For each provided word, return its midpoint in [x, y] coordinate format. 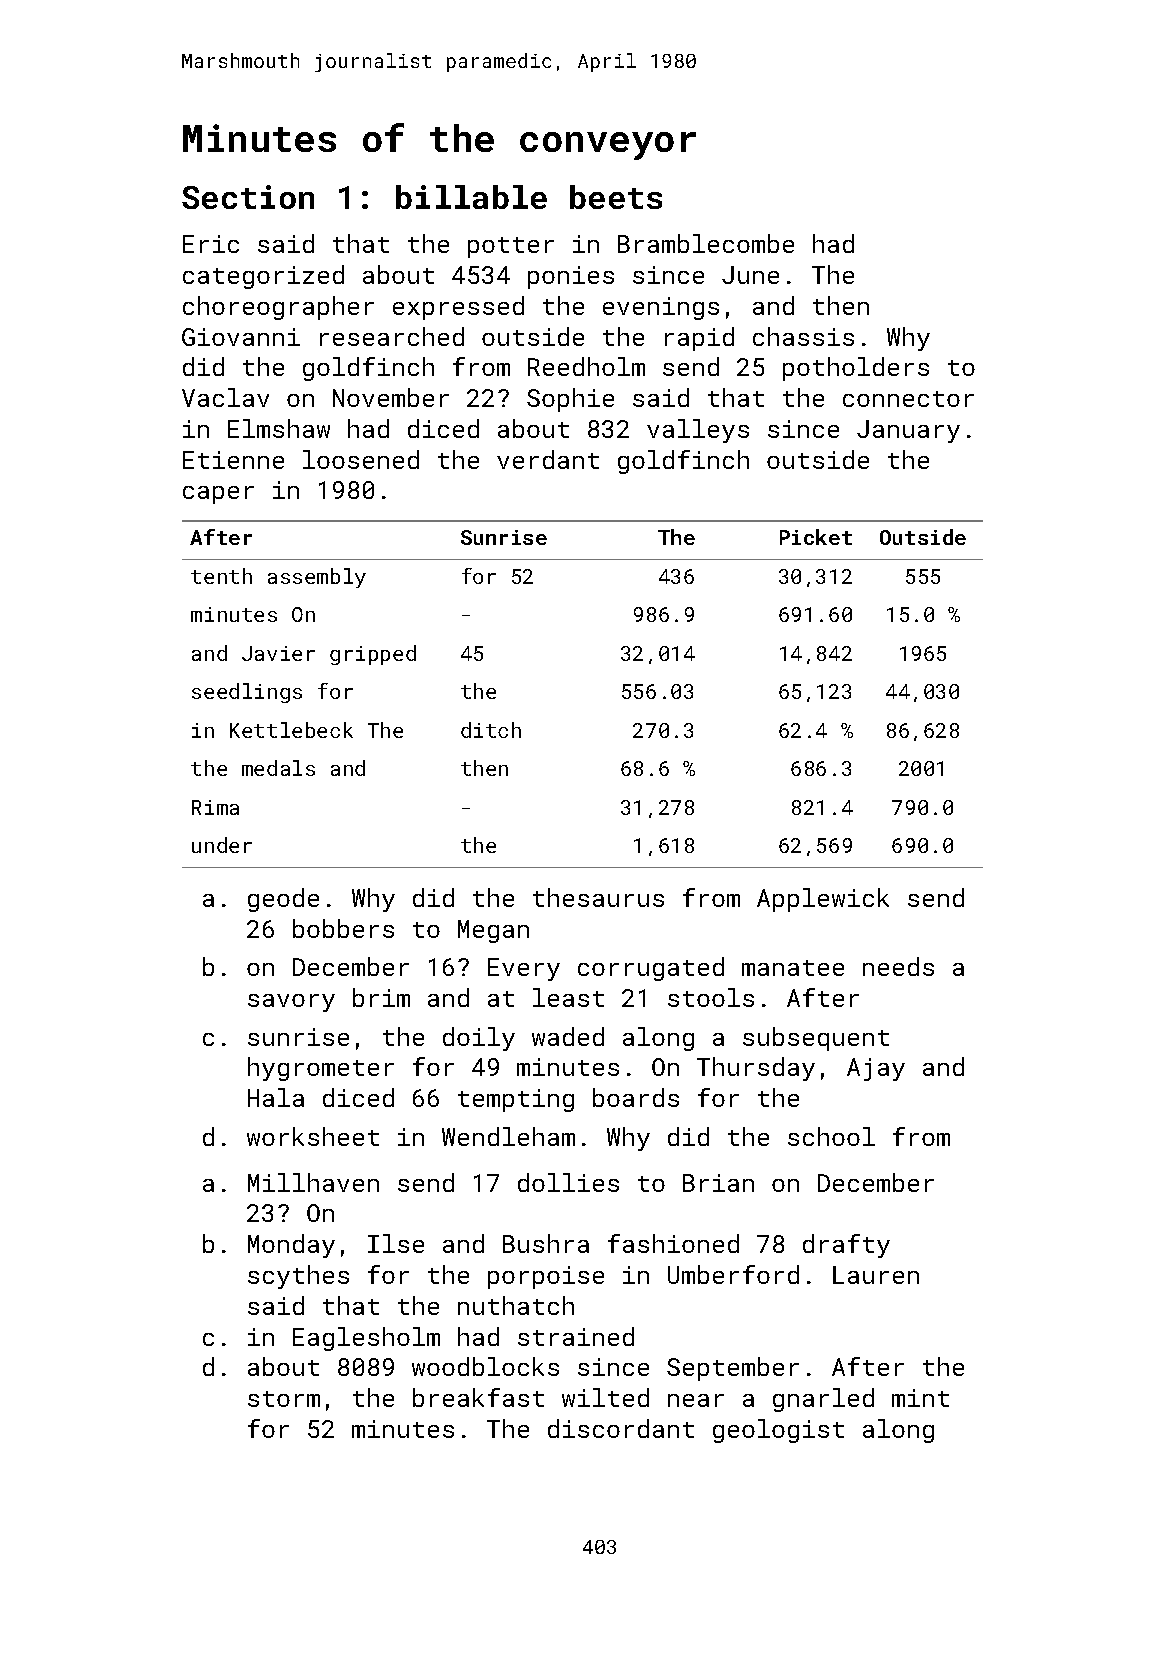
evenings [661, 308]
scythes [298, 1277]
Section [248, 197]
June [750, 275]
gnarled [823, 1400]
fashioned [673, 1243]
